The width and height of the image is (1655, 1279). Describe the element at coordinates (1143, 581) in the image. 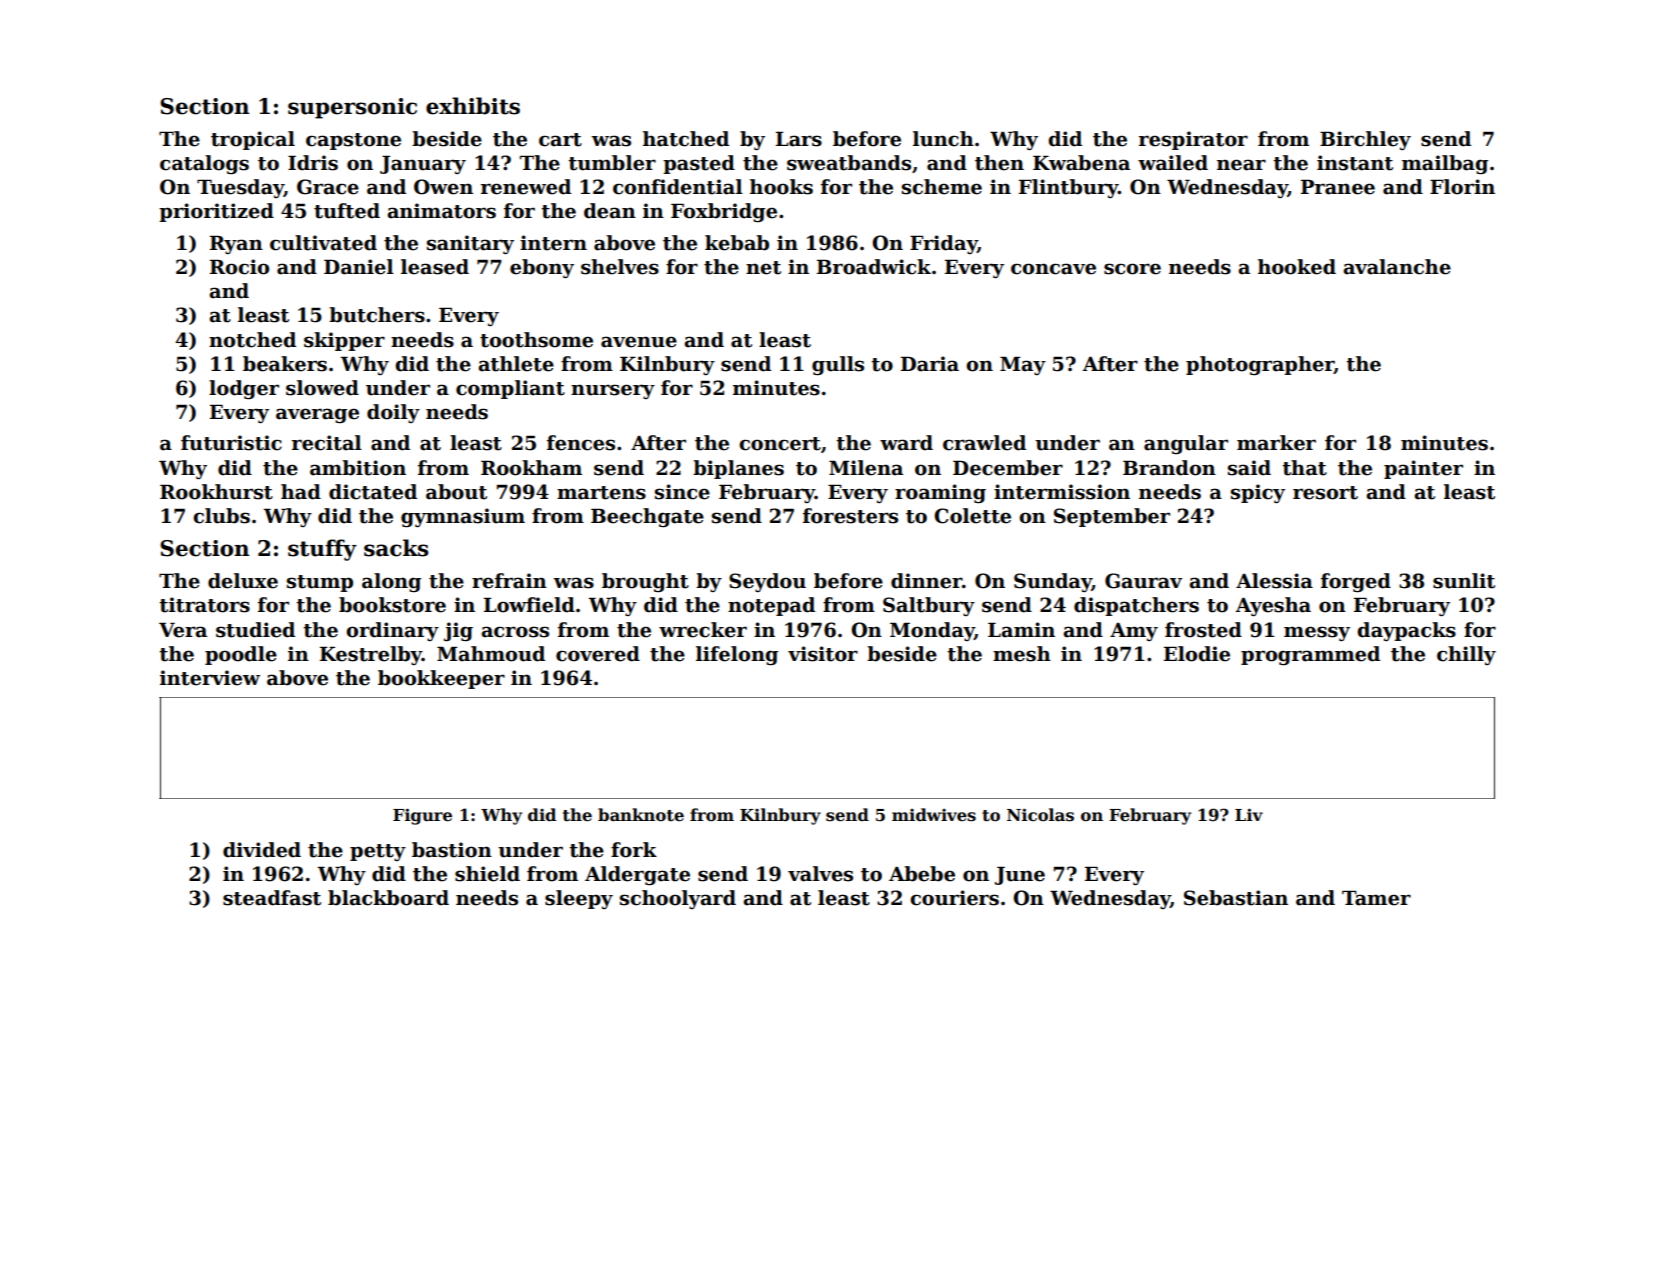

I see `Gaurav` at that location.
